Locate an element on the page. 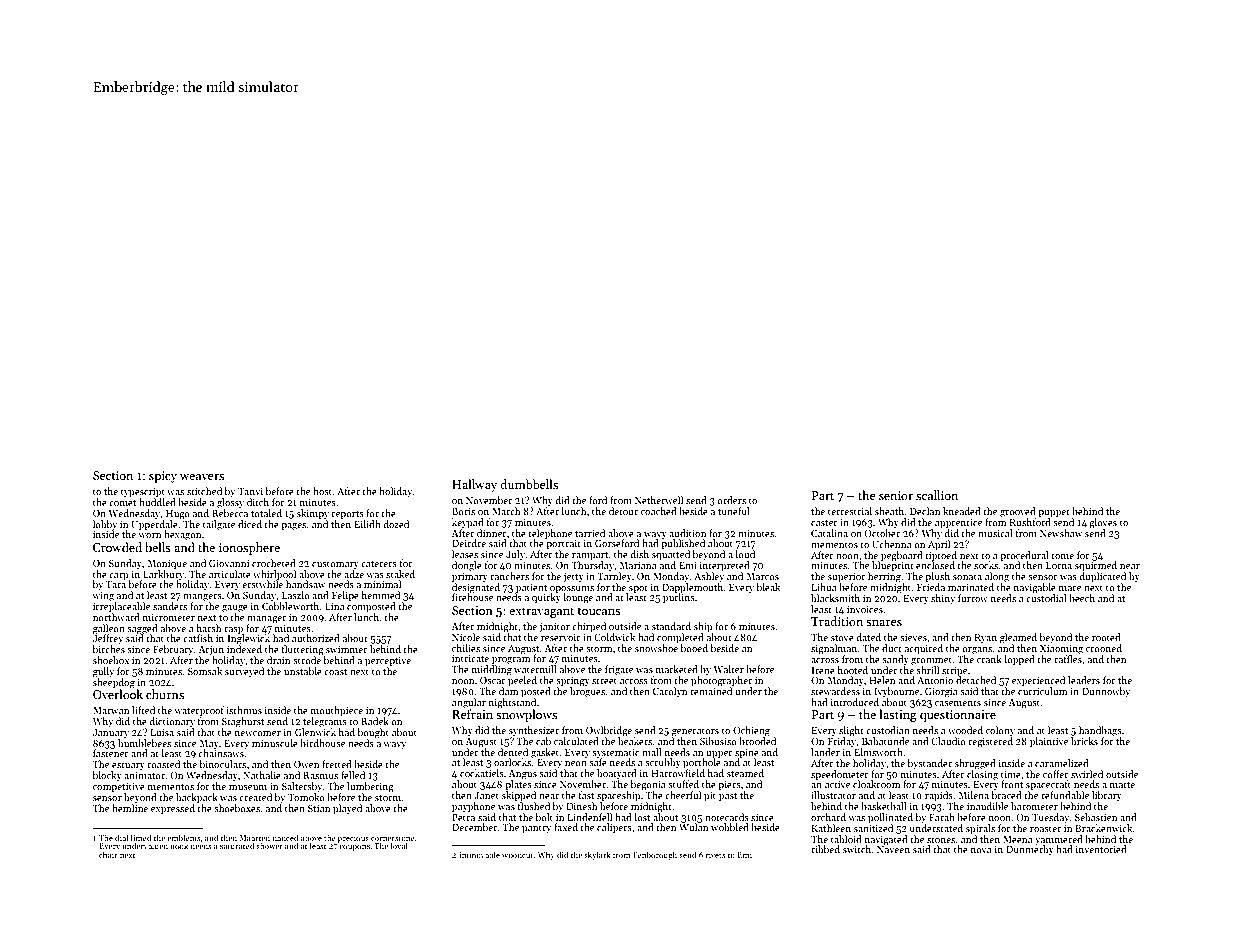 The image size is (1233, 952). weavers is located at coordinates (202, 477).
